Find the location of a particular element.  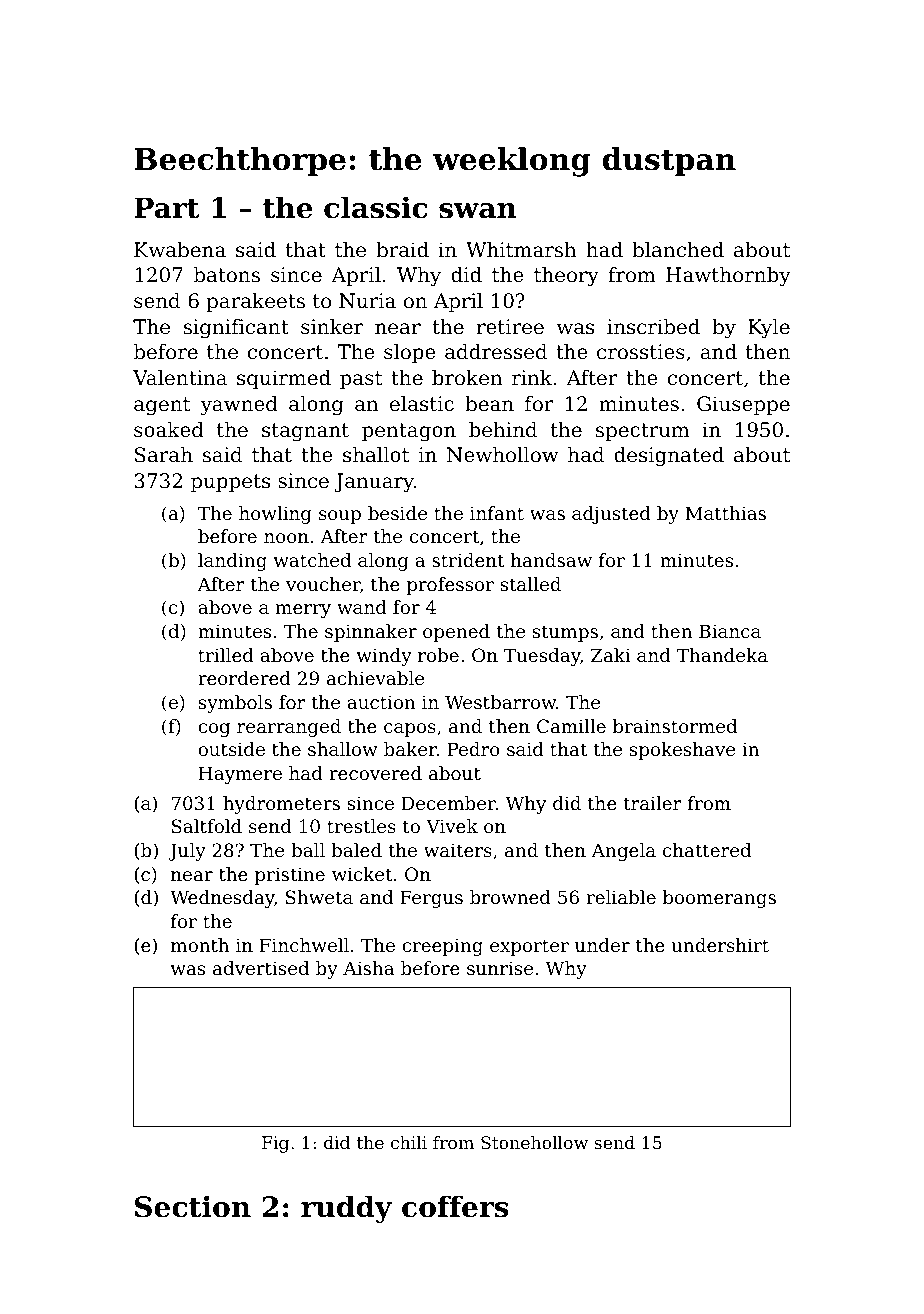

swan is located at coordinates (478, 211).
